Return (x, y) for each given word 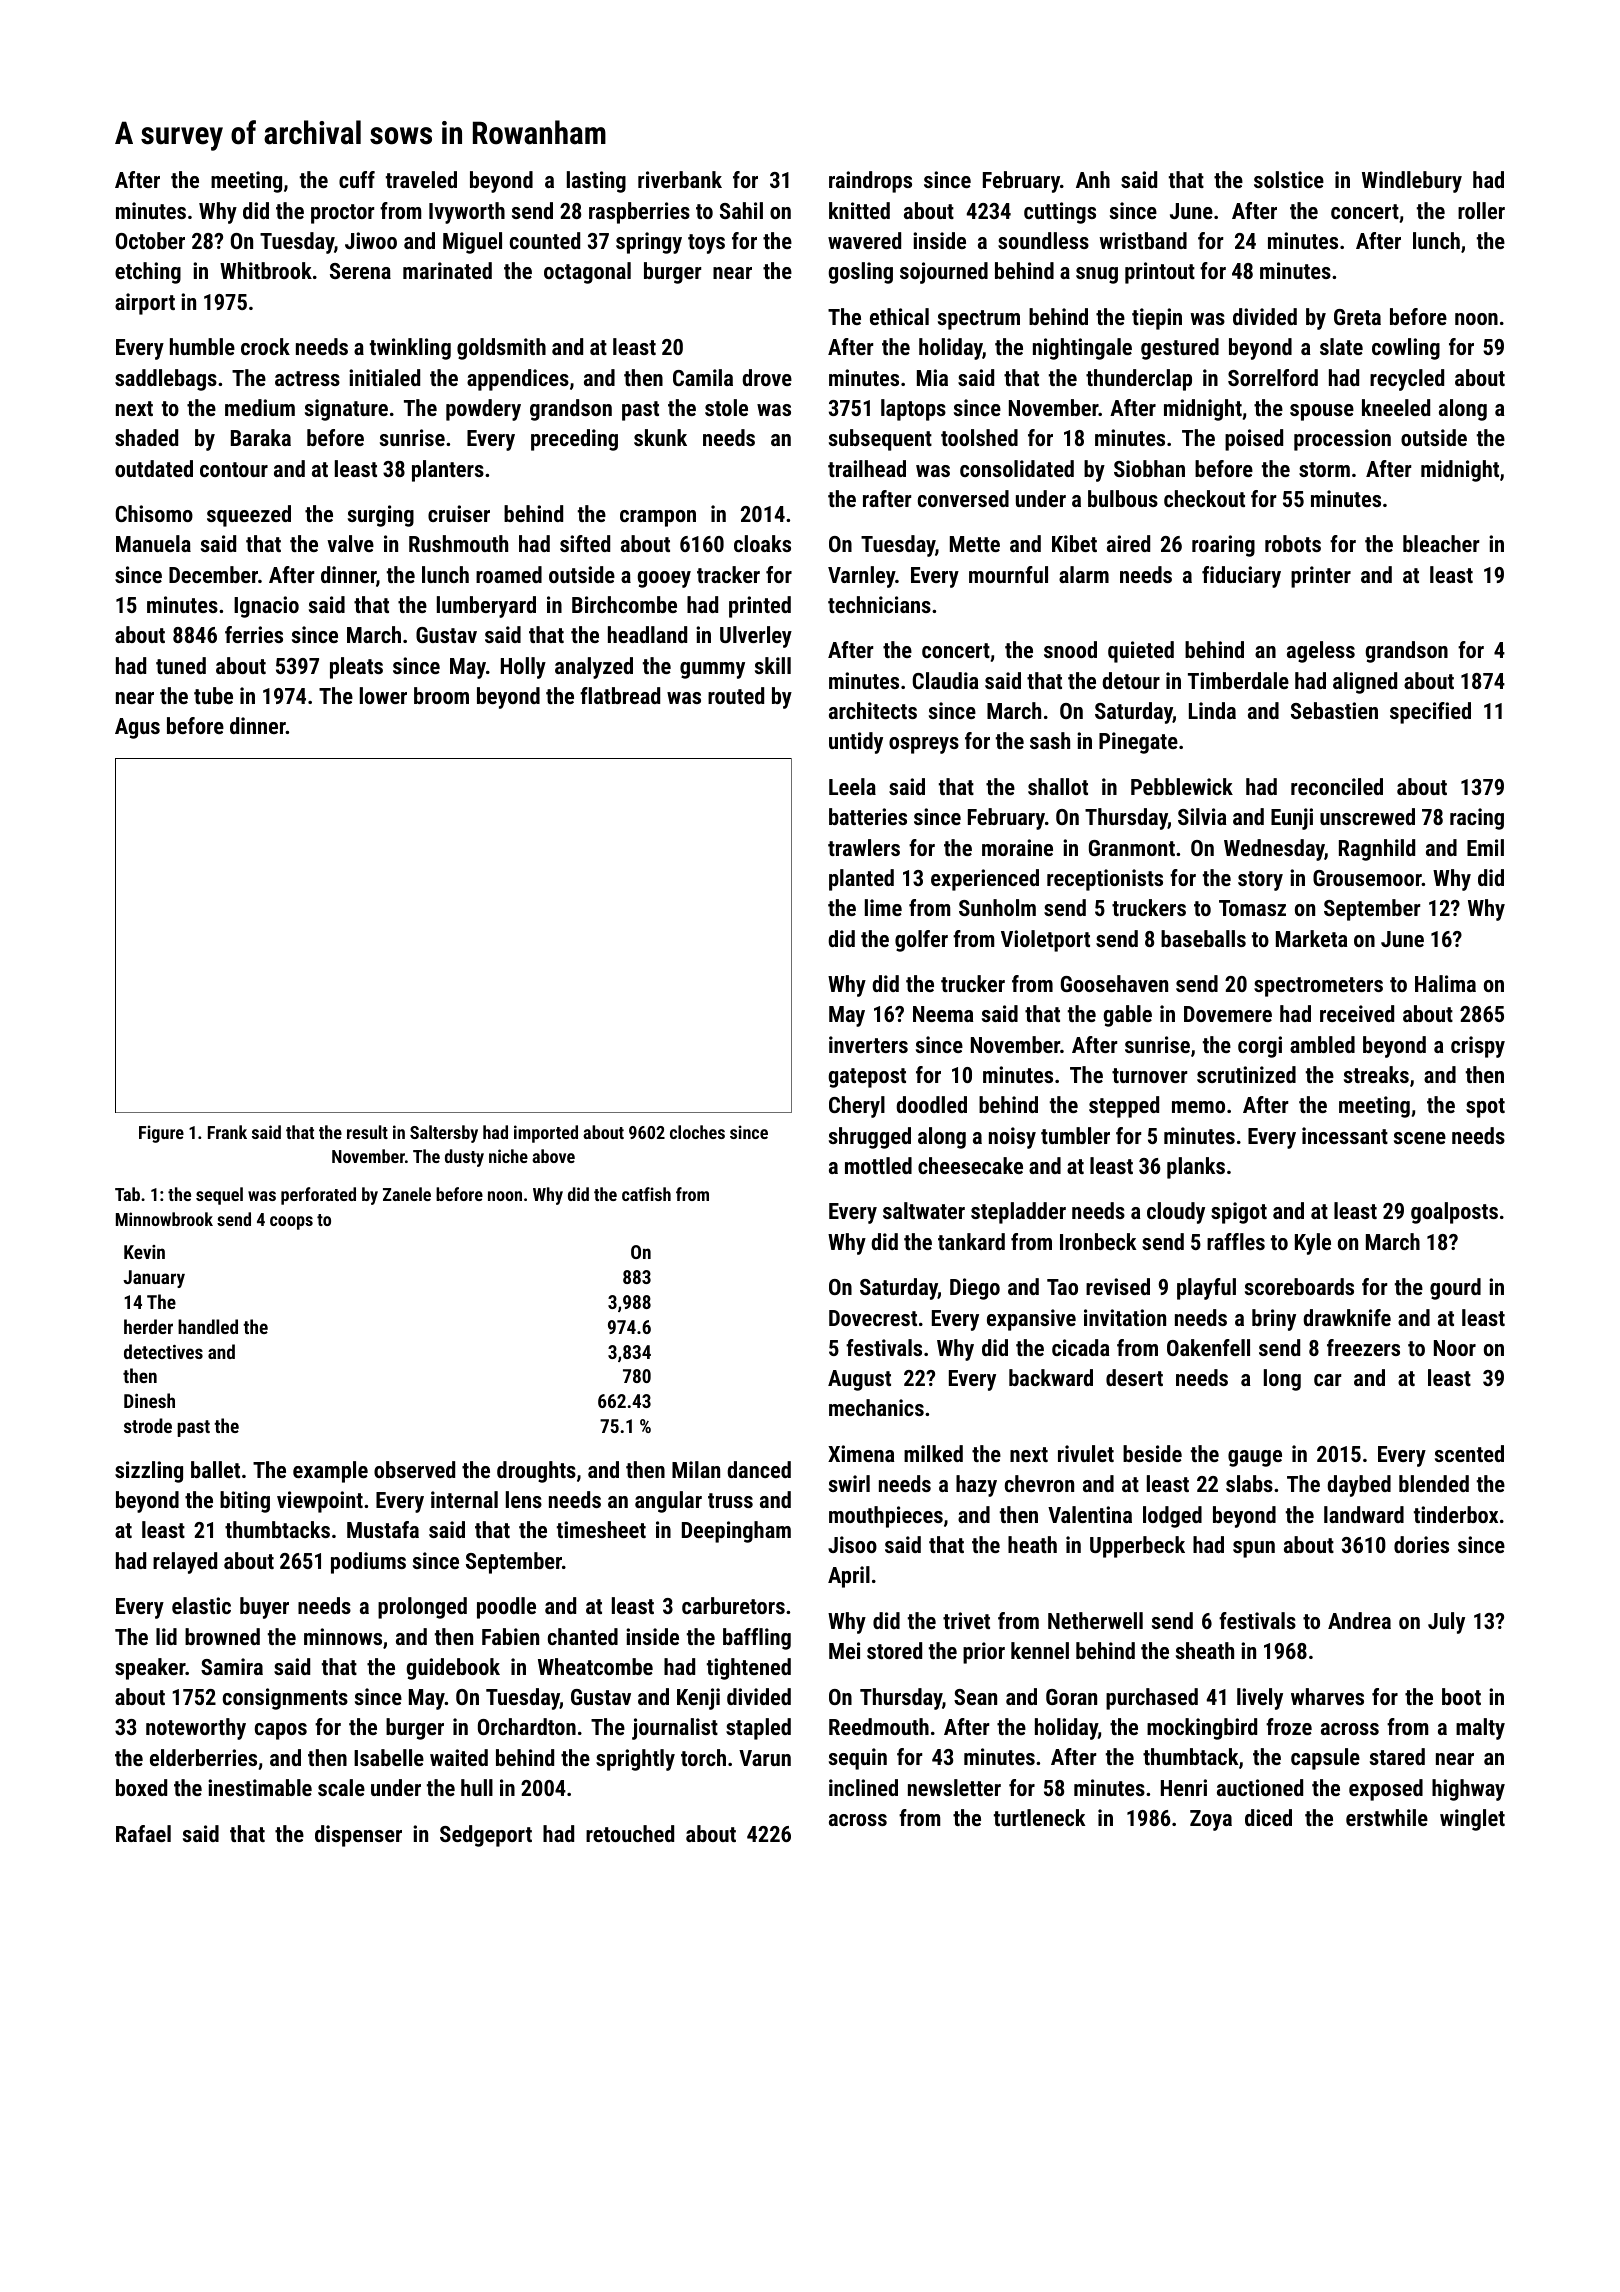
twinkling (410, 349)
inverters (868, 1044)
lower (383, 695)
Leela (852, 786)
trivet (966, 1620)
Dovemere (1228, 1014)
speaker (150, 1669)
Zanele (407, 1194)
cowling (1406, 349)
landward (1364, 1514)
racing (1477, 819)
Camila (703, 377)
